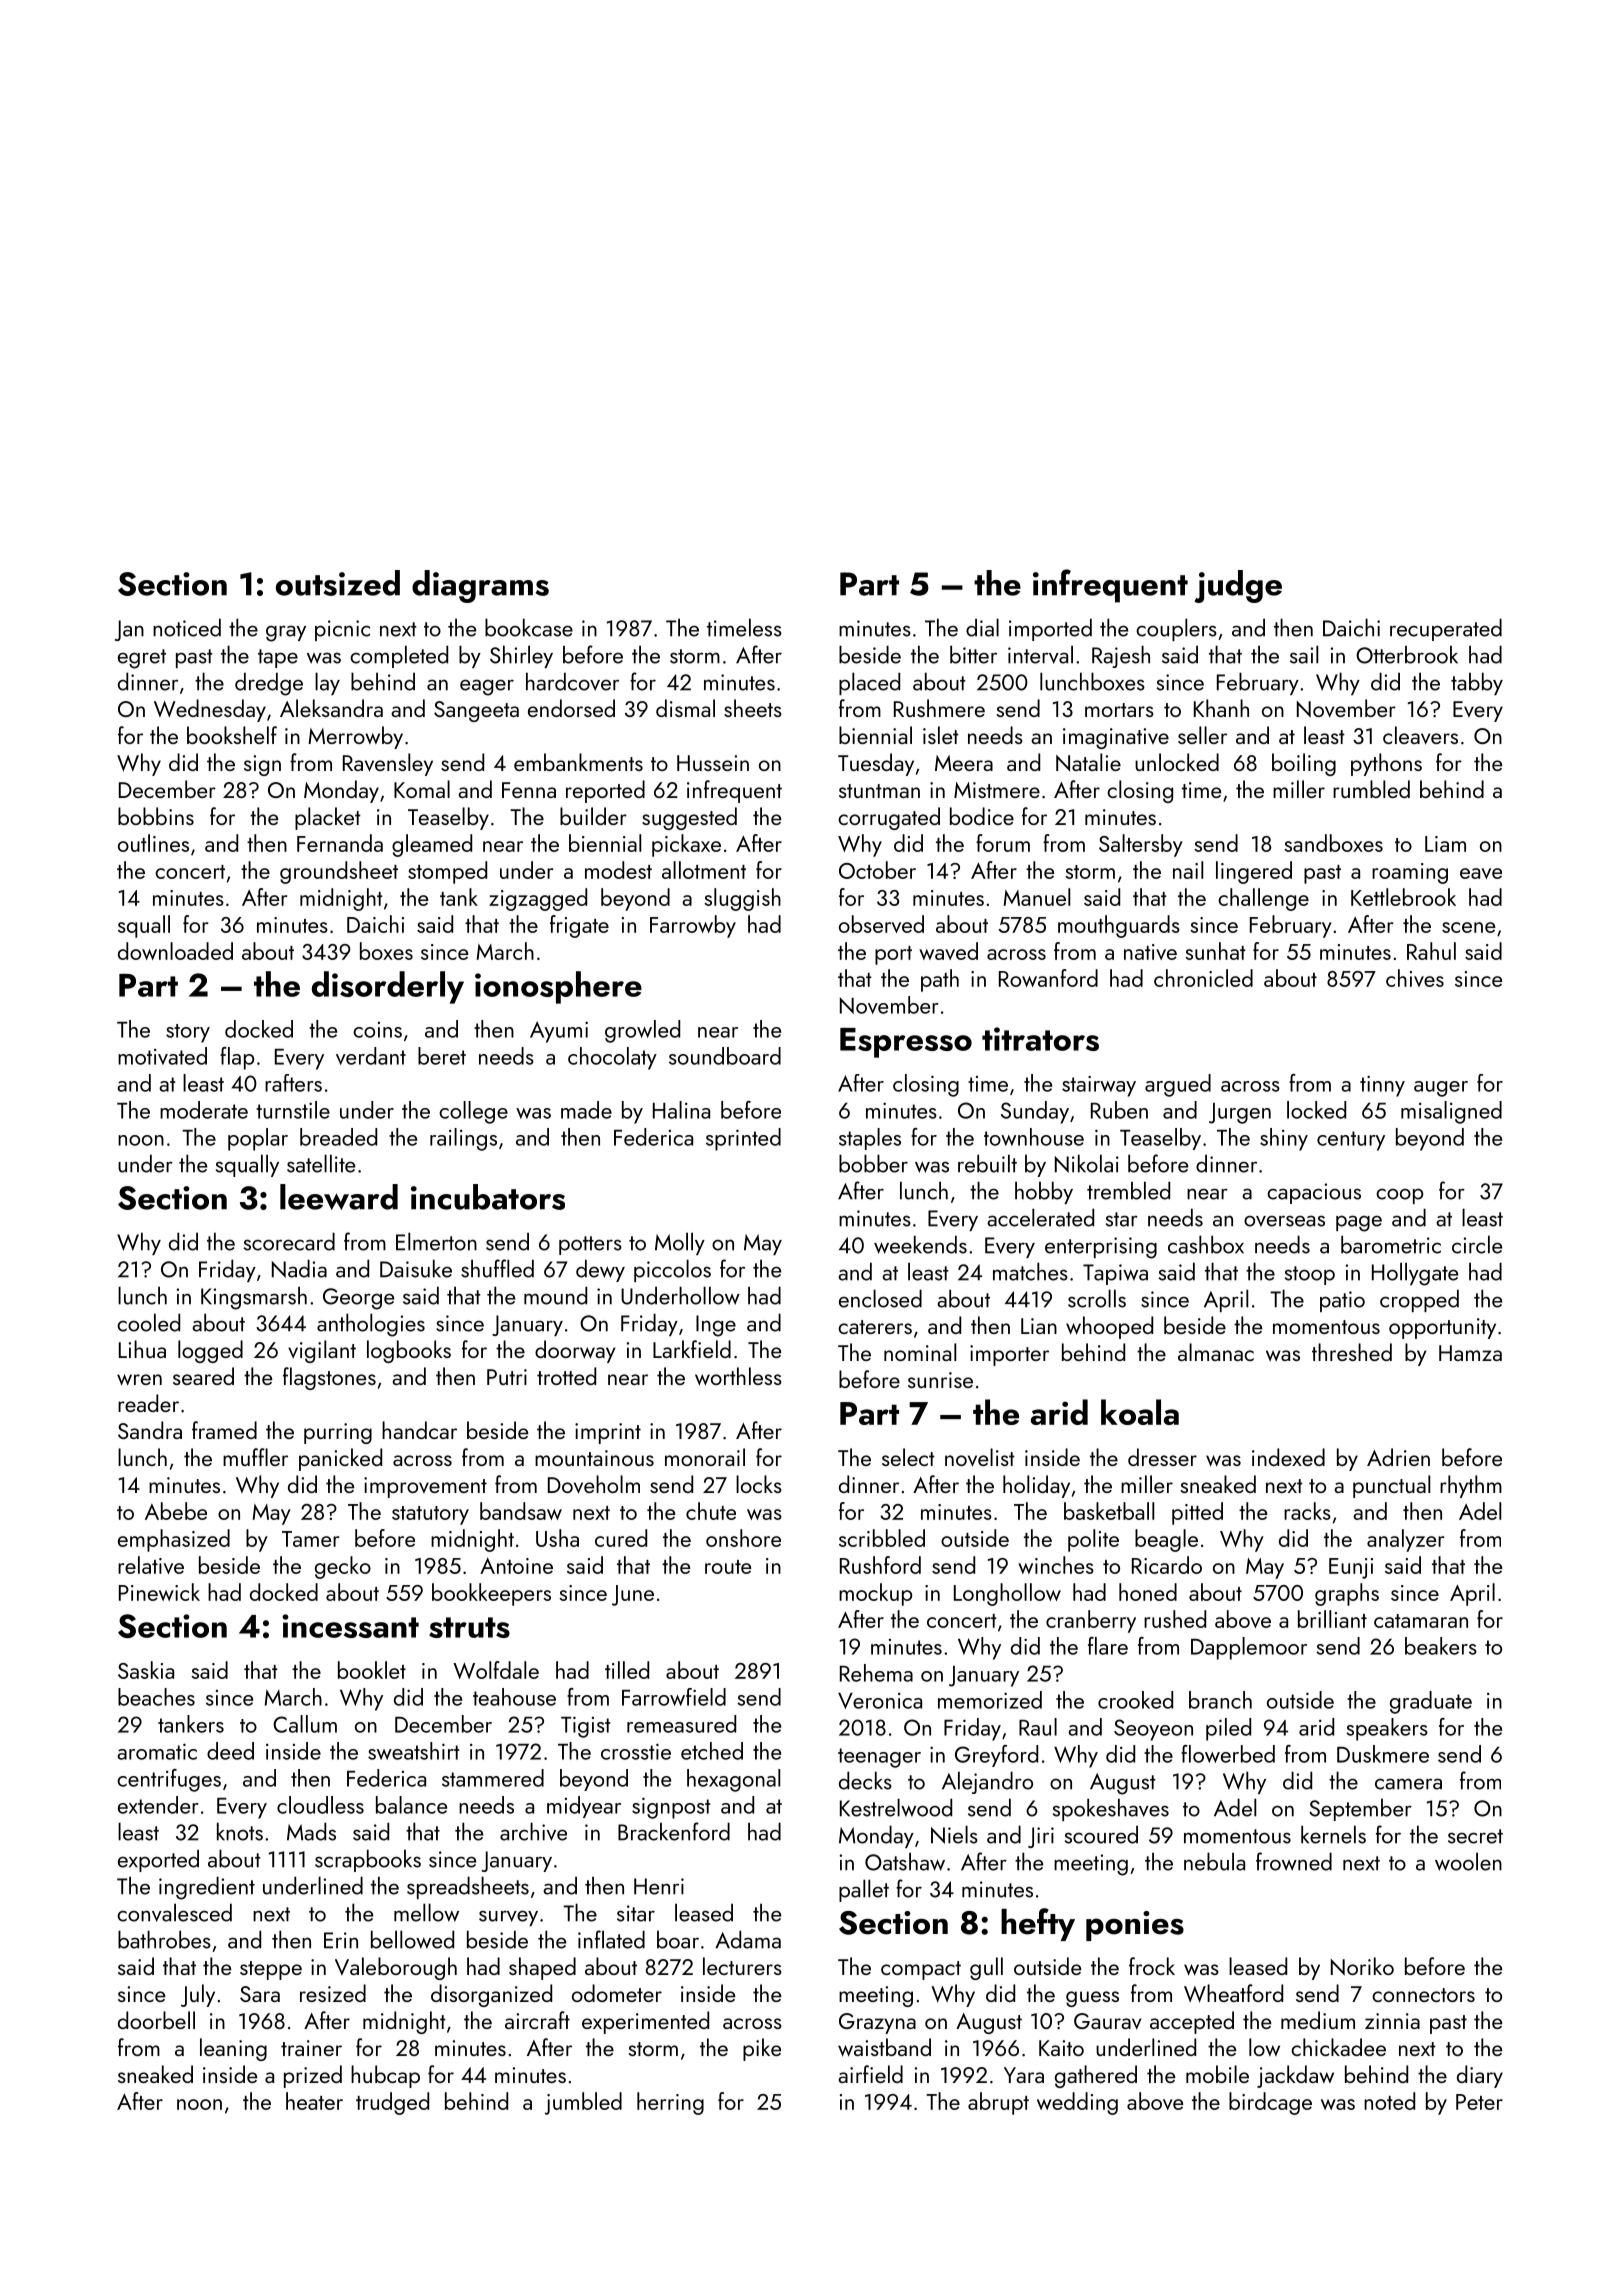  I want to click on pallet, so click(864, 1890).
